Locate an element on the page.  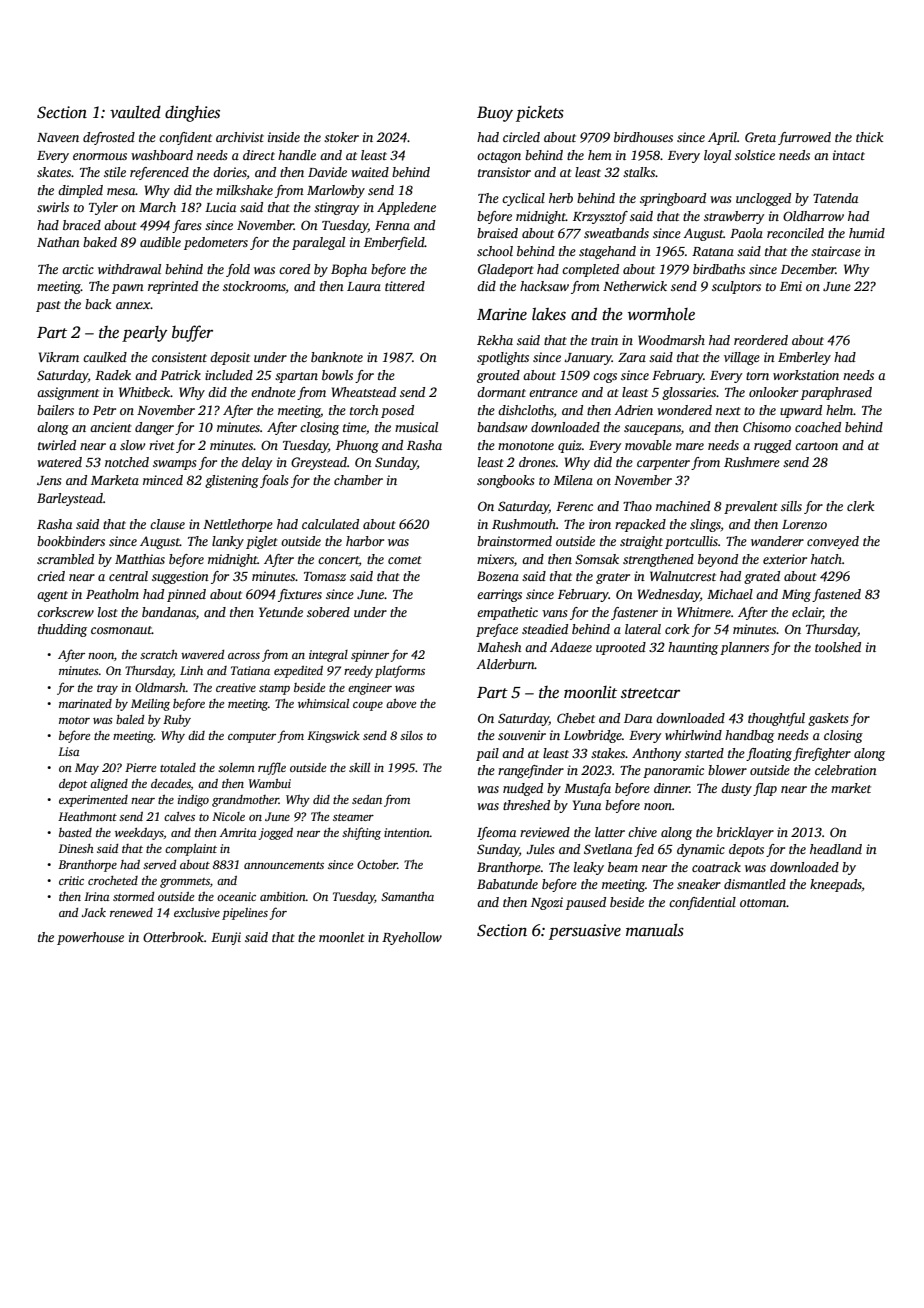
motor is located at coordinates (74, 720).
